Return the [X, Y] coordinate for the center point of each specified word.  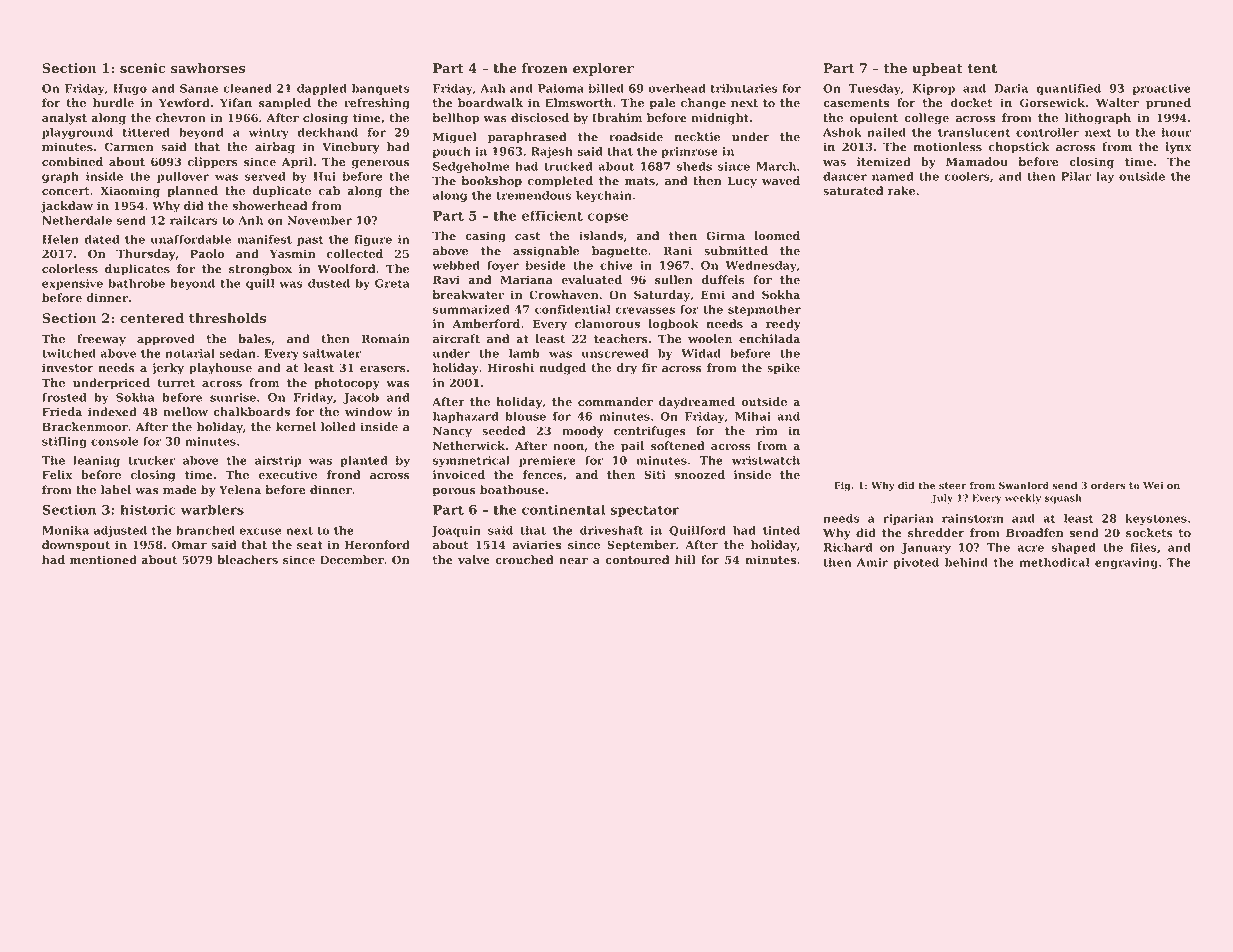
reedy [783, 325]
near [573, 561]
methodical [1054, 562]
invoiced [459, 475]
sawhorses [208, 68]
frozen [545, 68]
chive [616, 265]
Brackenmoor [85, 427]
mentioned [103, 560]
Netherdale [77, 220]
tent [982, 69]
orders [1108, 485]
